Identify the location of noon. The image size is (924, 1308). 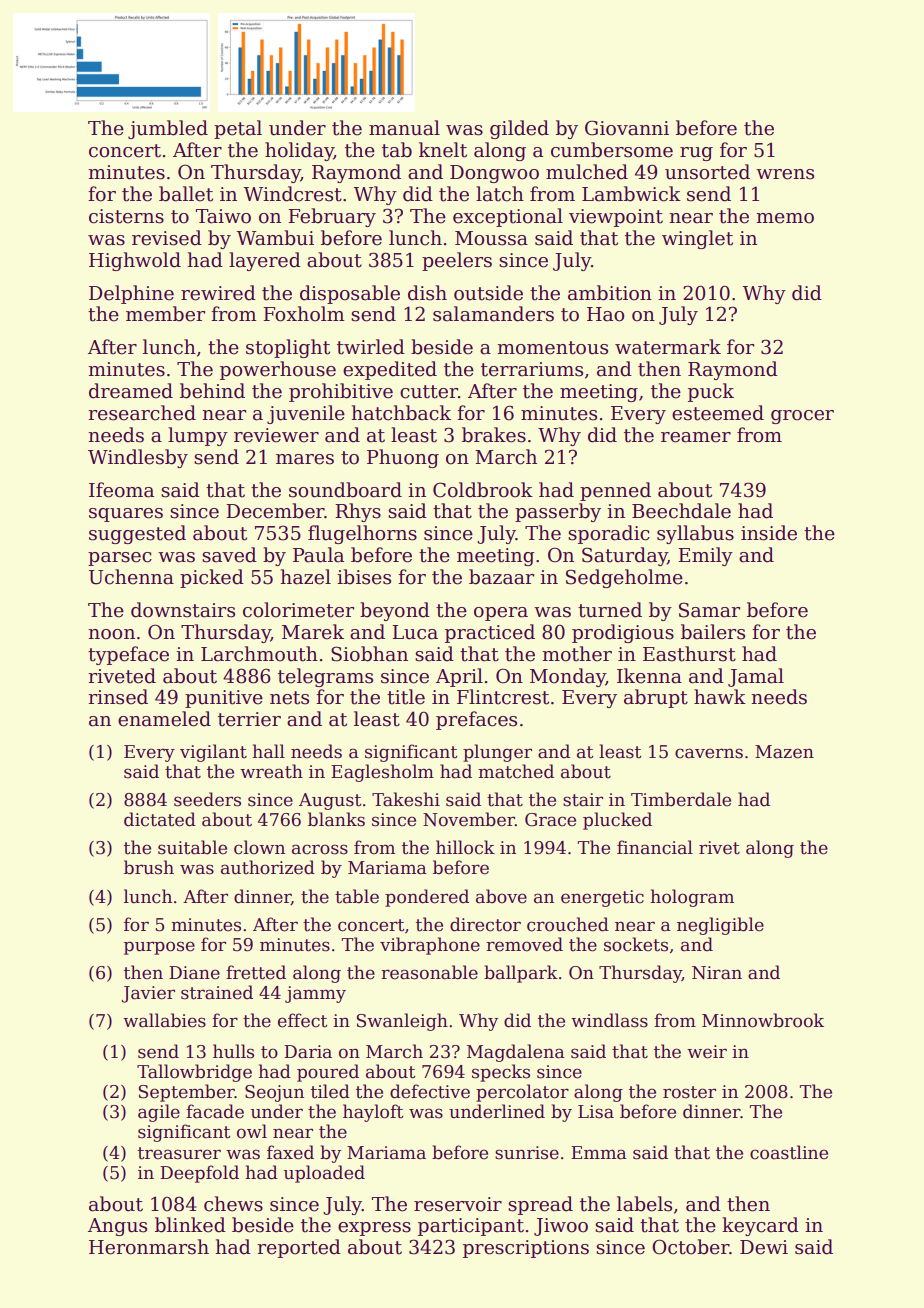
(111, 634).
